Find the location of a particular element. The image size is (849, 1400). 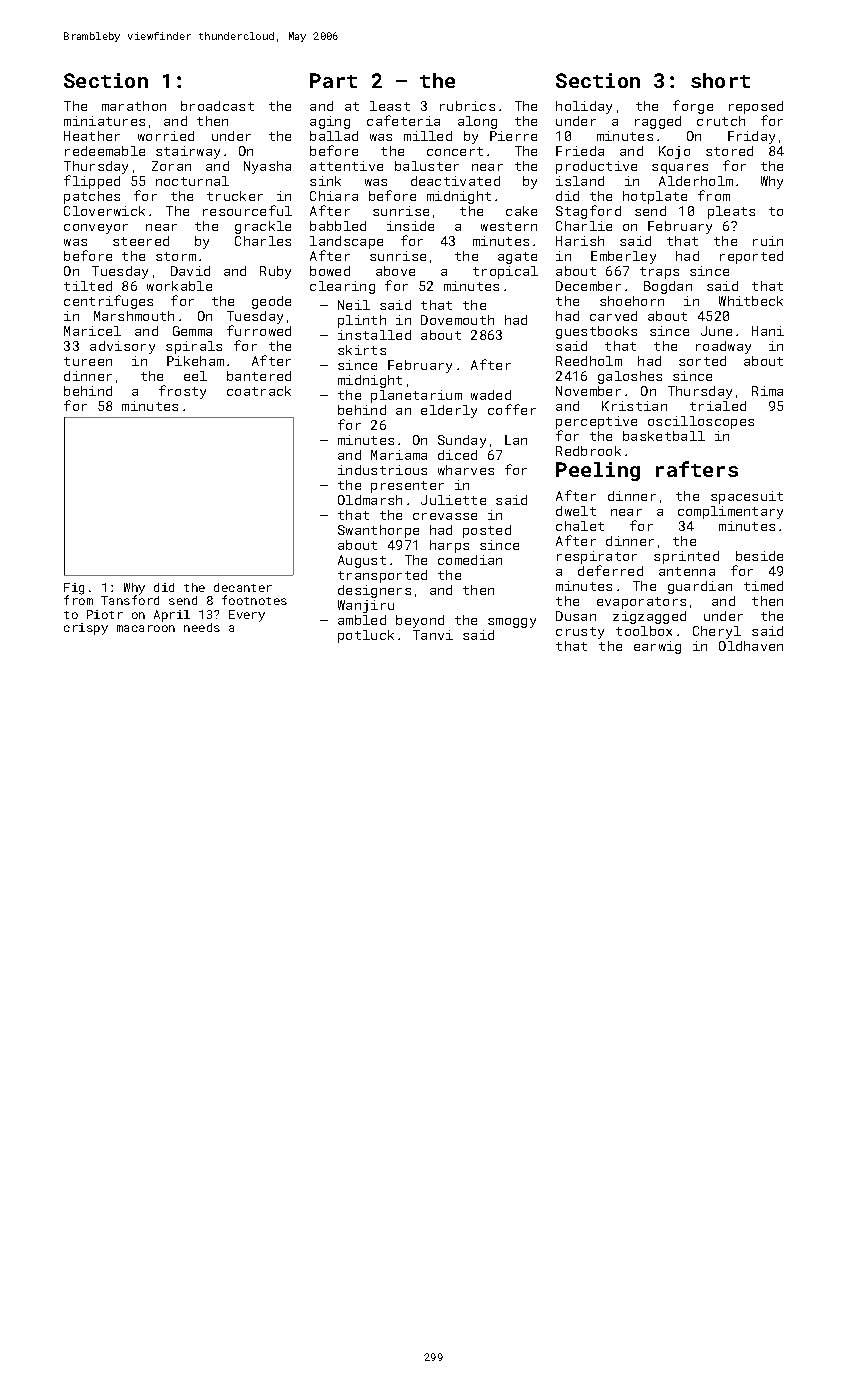

decanter is located at coordinates (243, 587).
